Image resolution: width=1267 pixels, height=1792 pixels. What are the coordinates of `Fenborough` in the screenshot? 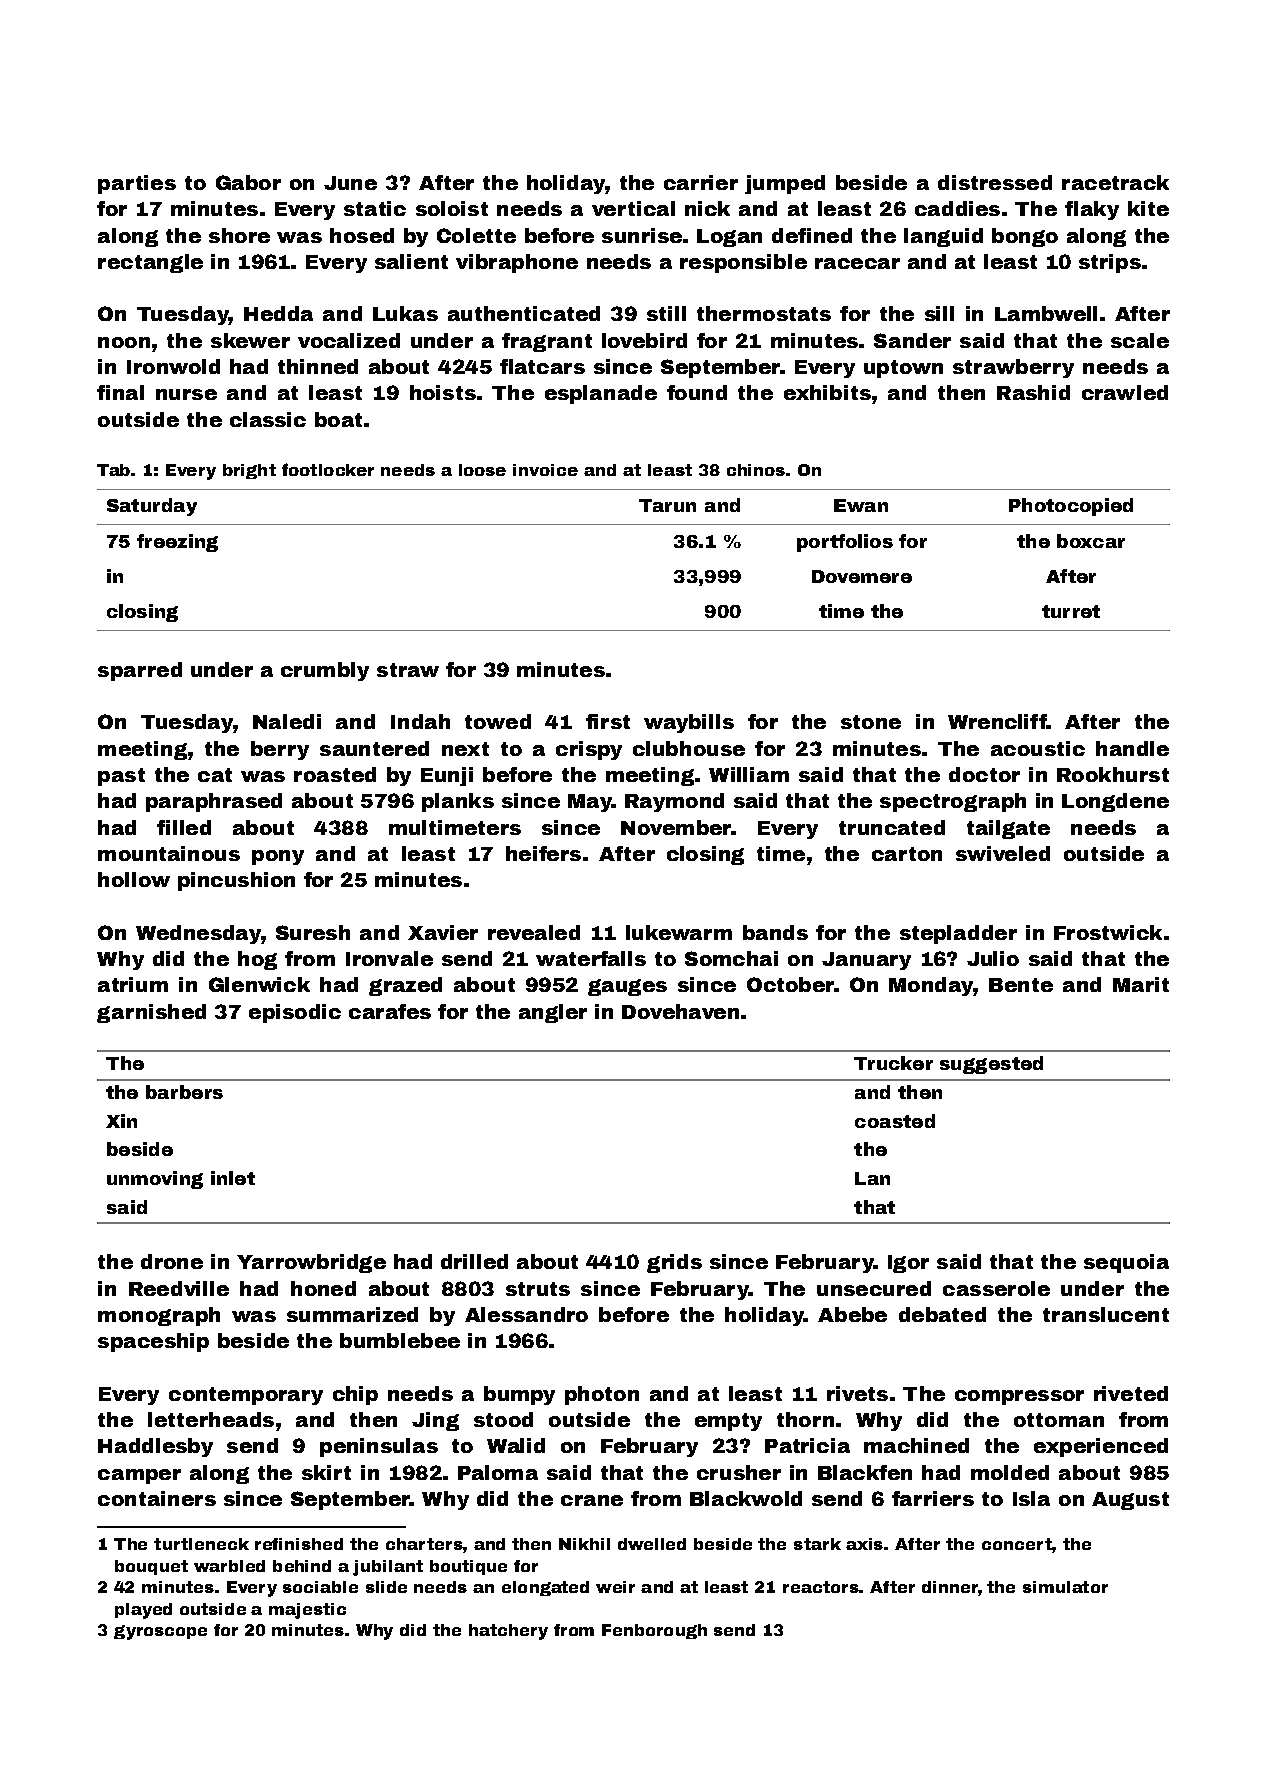 It's located at (654, 1631).
